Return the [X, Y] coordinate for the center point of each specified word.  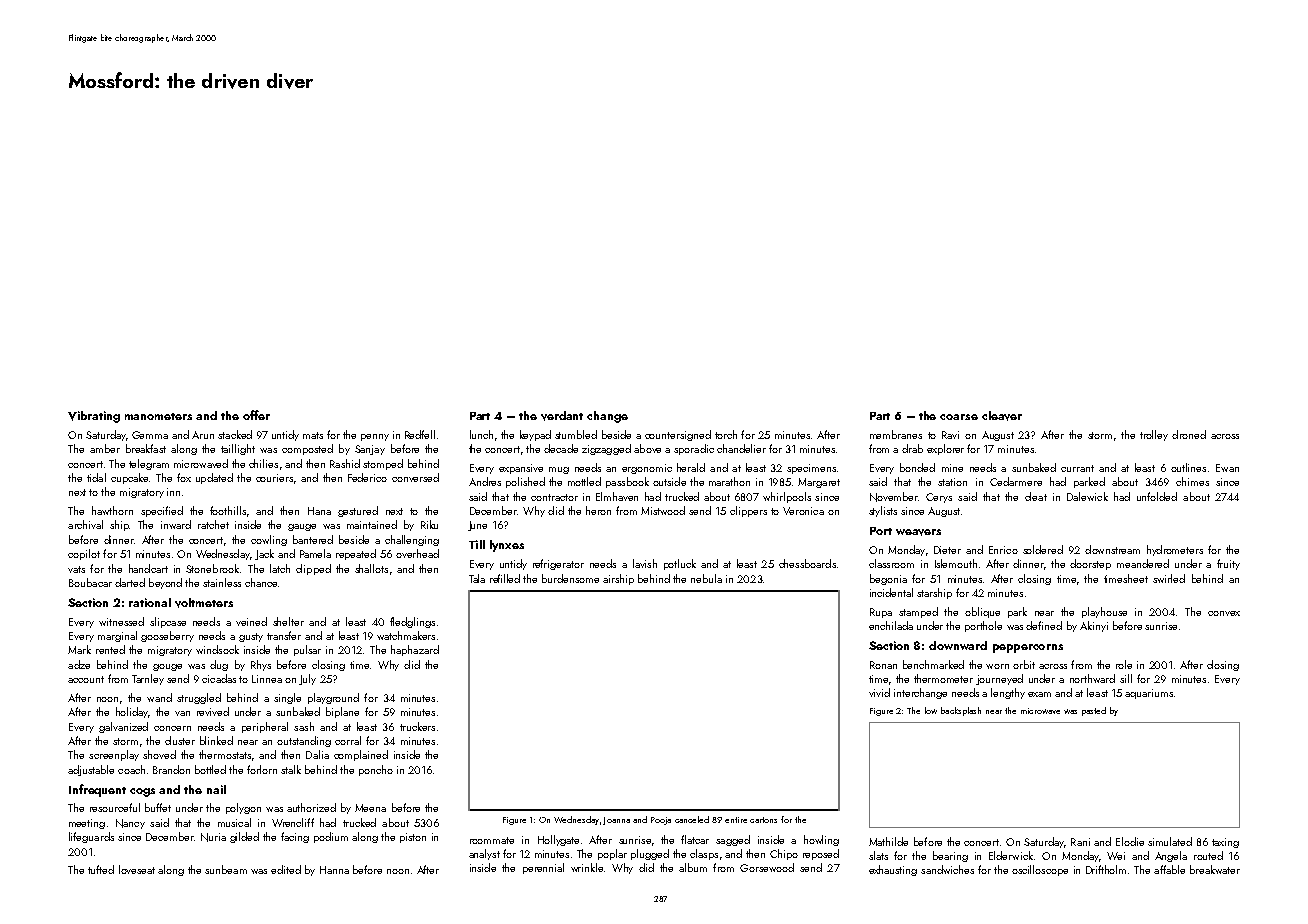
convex [1224, 613]
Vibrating [94, 417]
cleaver [1002, 416]
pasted [1094, 711]
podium [331, 837]
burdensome [570, 578]
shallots [371, 568]
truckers [417, 726]
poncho [376, 770]
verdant [562, 416]
